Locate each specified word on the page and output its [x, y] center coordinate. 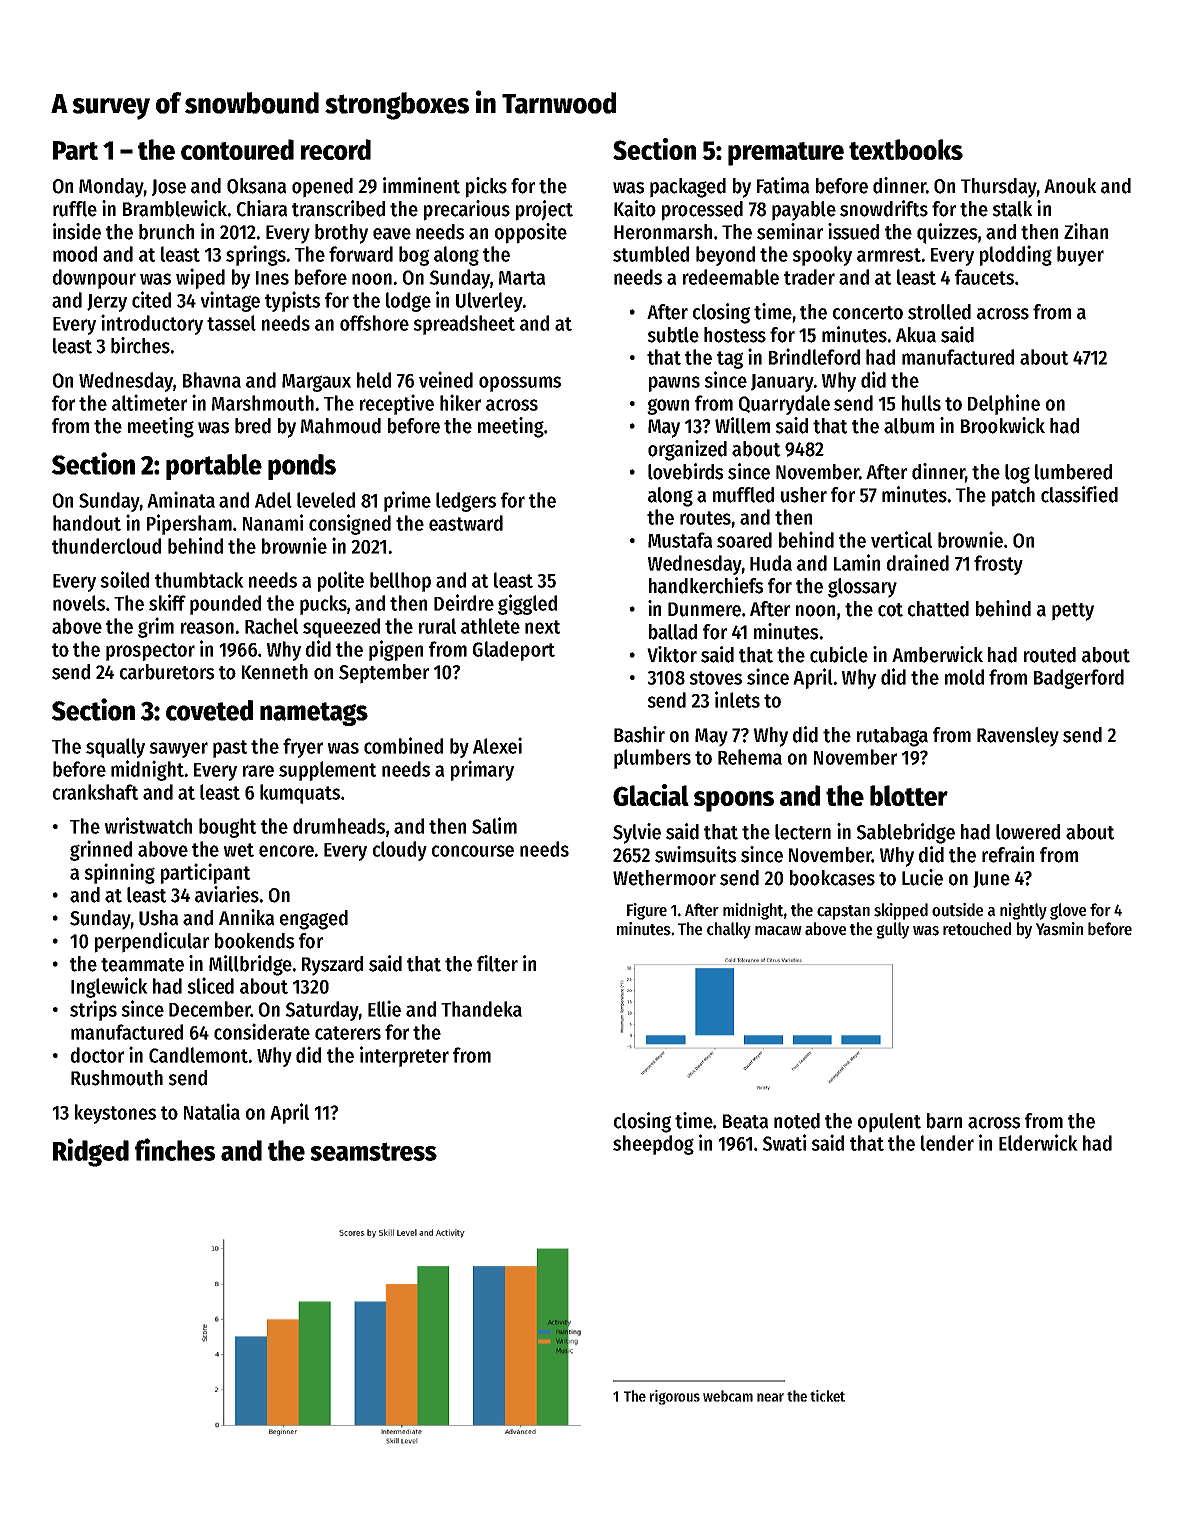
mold [964, 677]
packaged [688, 188]
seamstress [373, 1151]
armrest [889, 255]
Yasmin [1059, 929]
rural [437, 626]
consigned [350, 524]
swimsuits [695, 854]
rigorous [675, 1397]
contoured [237, 149]
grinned [101, 850]
